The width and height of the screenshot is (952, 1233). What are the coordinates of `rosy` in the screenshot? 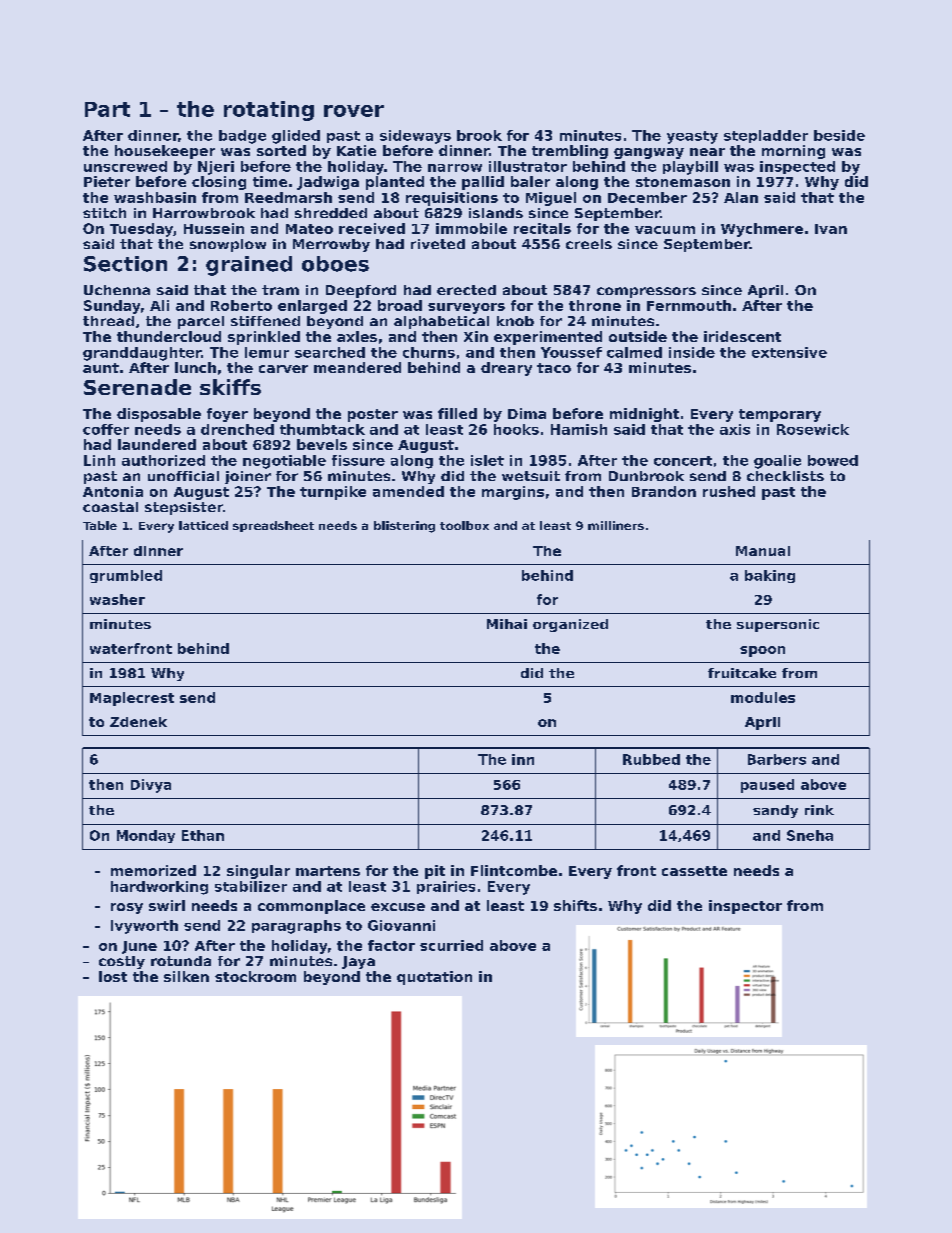 It's located at (127, 908).
